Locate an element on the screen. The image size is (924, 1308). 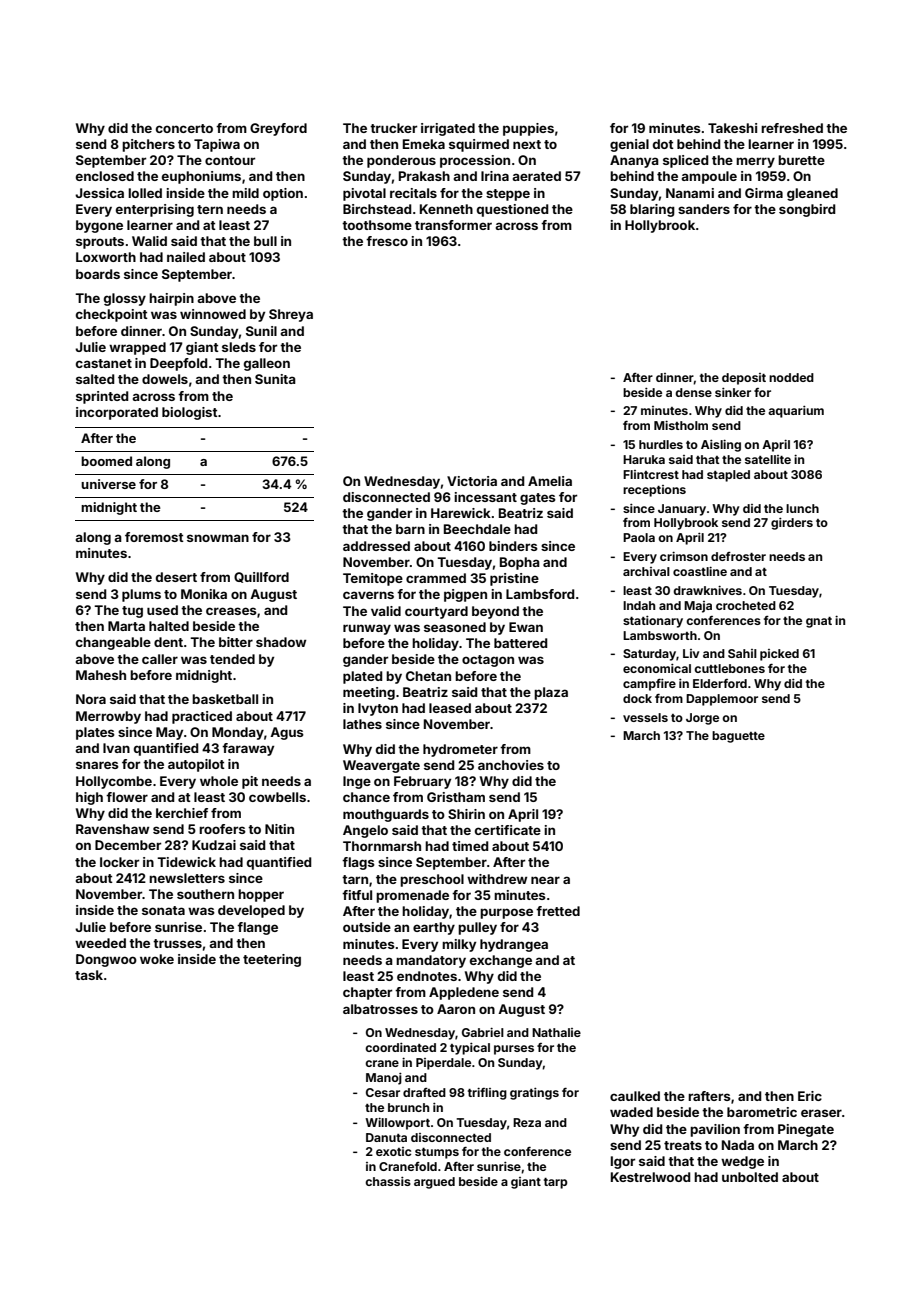
Shreya is located at coordinates (291, 315).
